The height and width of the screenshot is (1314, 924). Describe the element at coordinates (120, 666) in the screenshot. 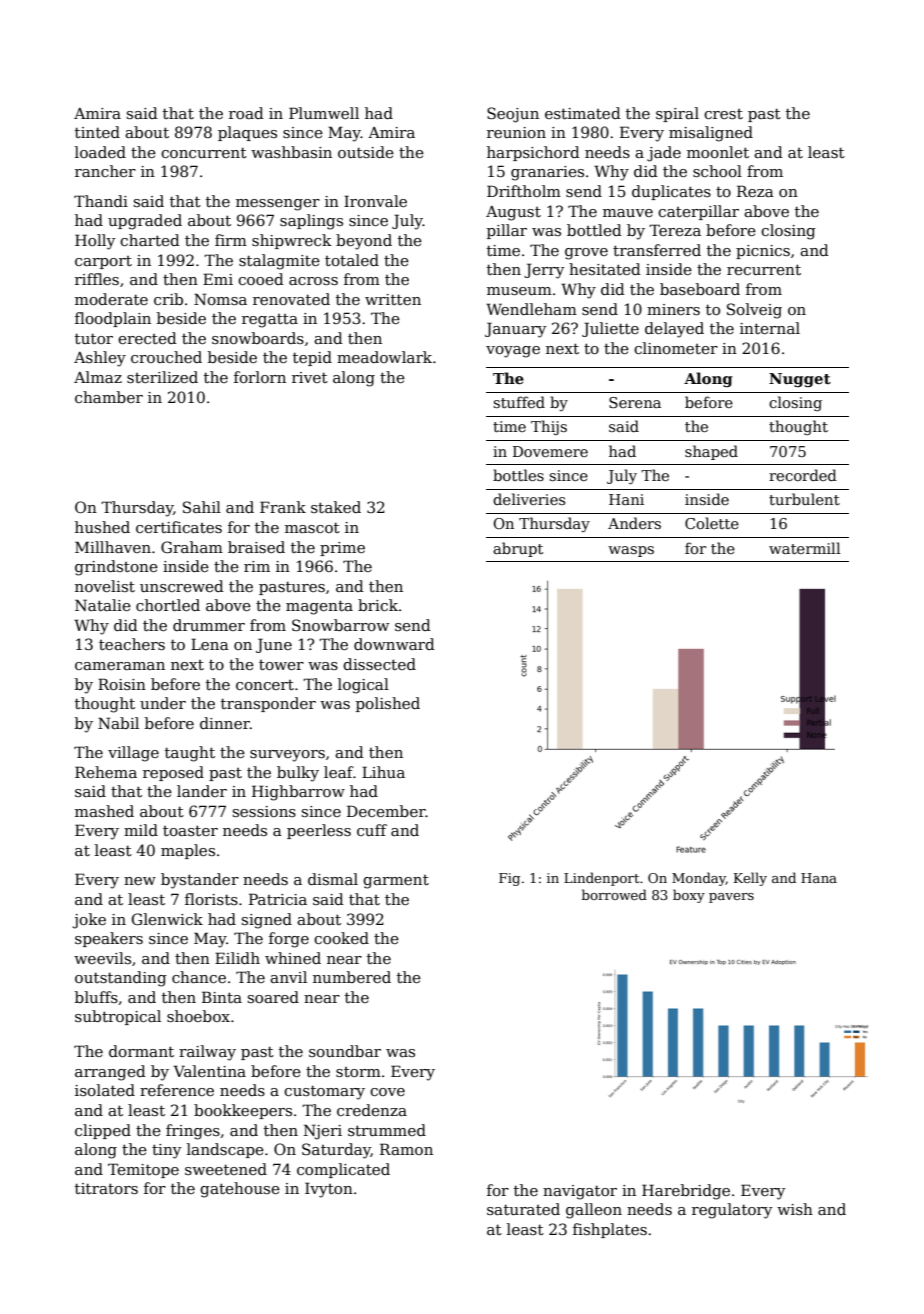

I see `cameraman` at that location.
